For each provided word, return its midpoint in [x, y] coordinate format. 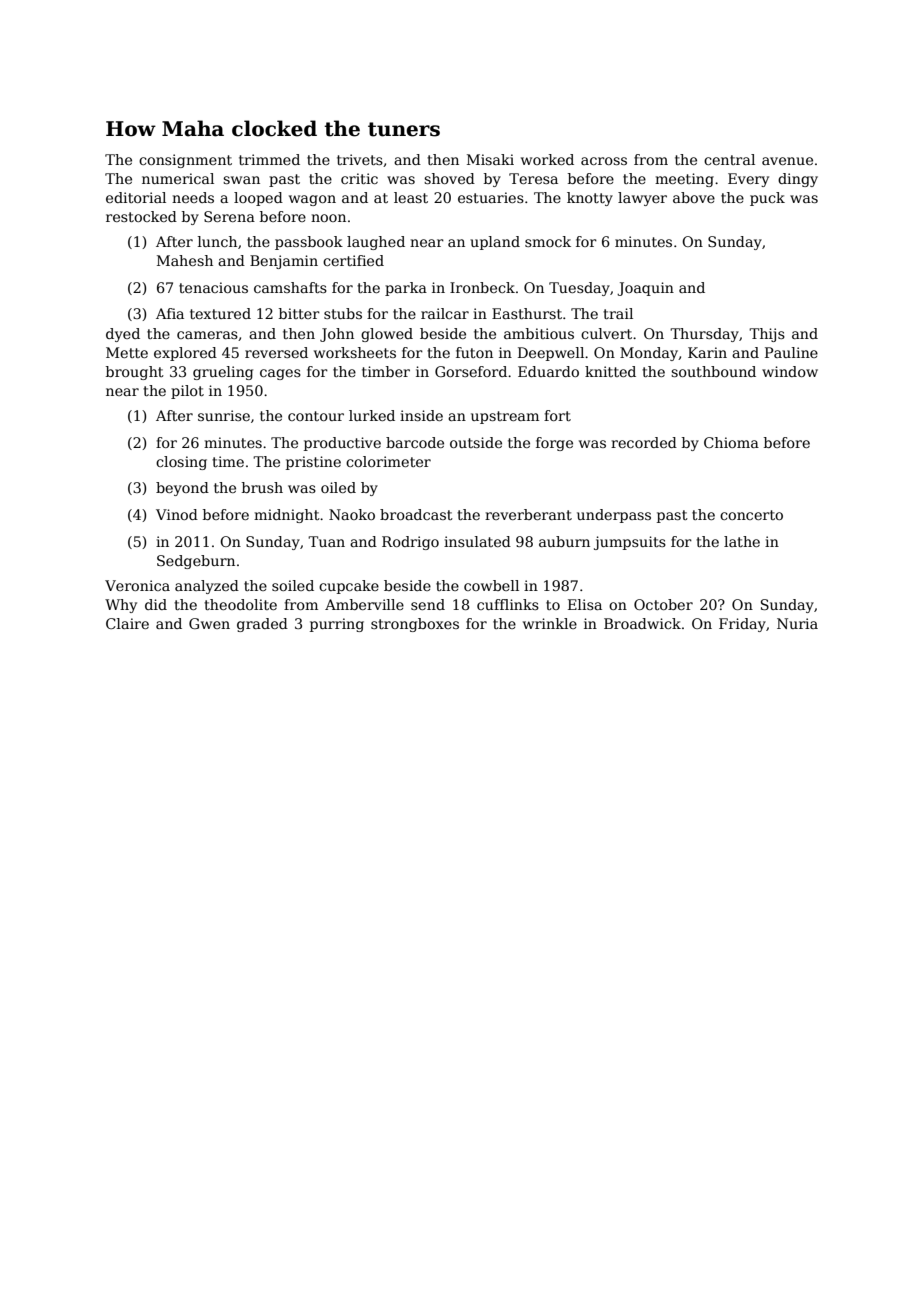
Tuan [326, 541]
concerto [751, 515]
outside [476, 442]
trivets [360, 159]
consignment [185, 161]
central [729, 159]
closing [181, 463]
